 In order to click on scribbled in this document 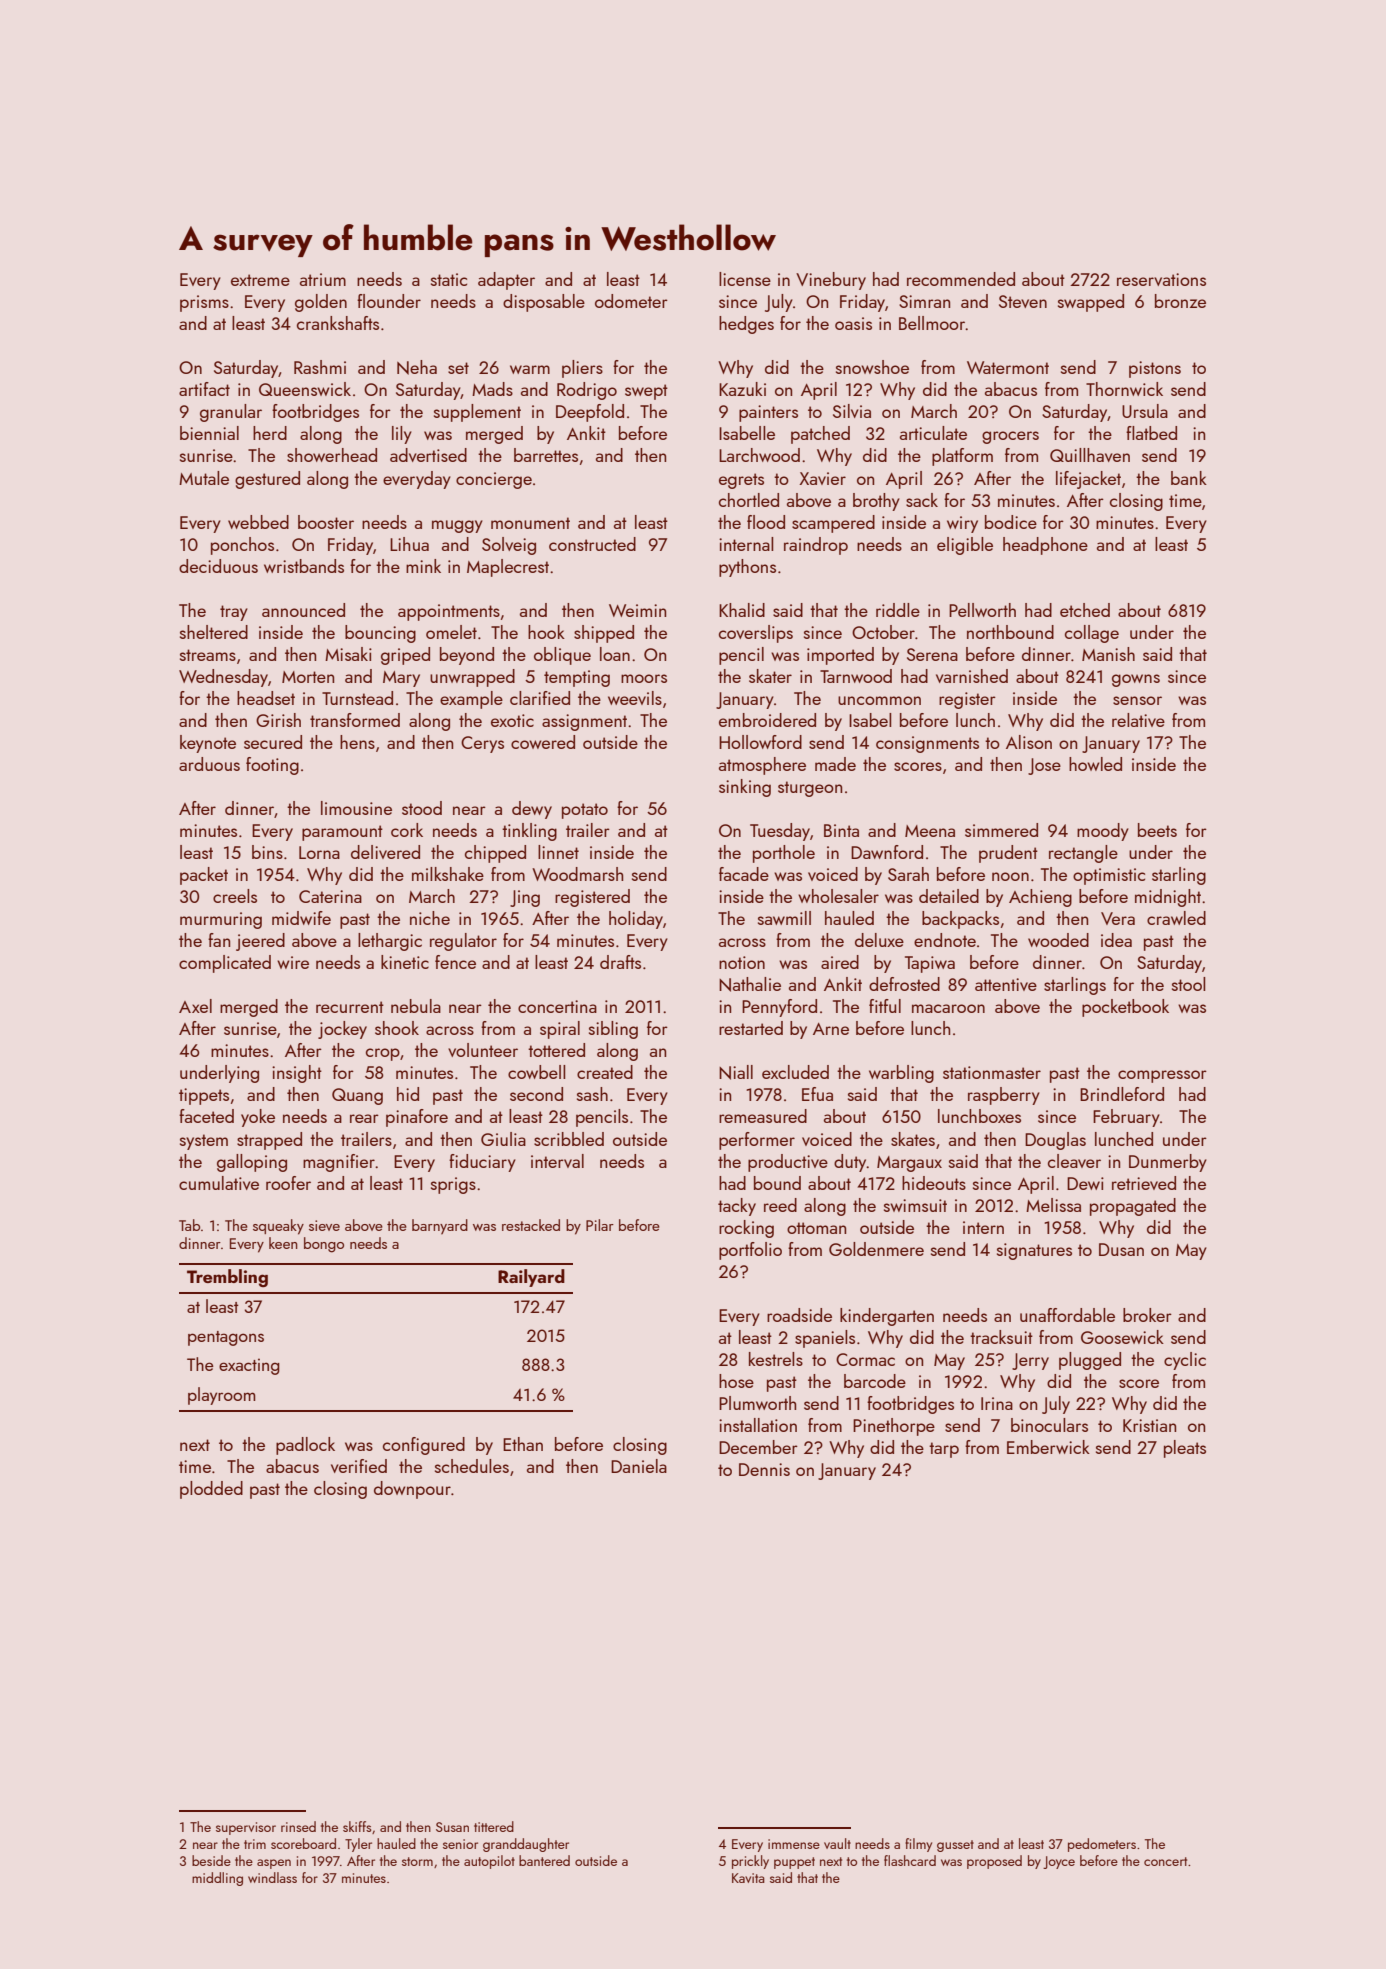, I will do `click(569, 1139)`.
